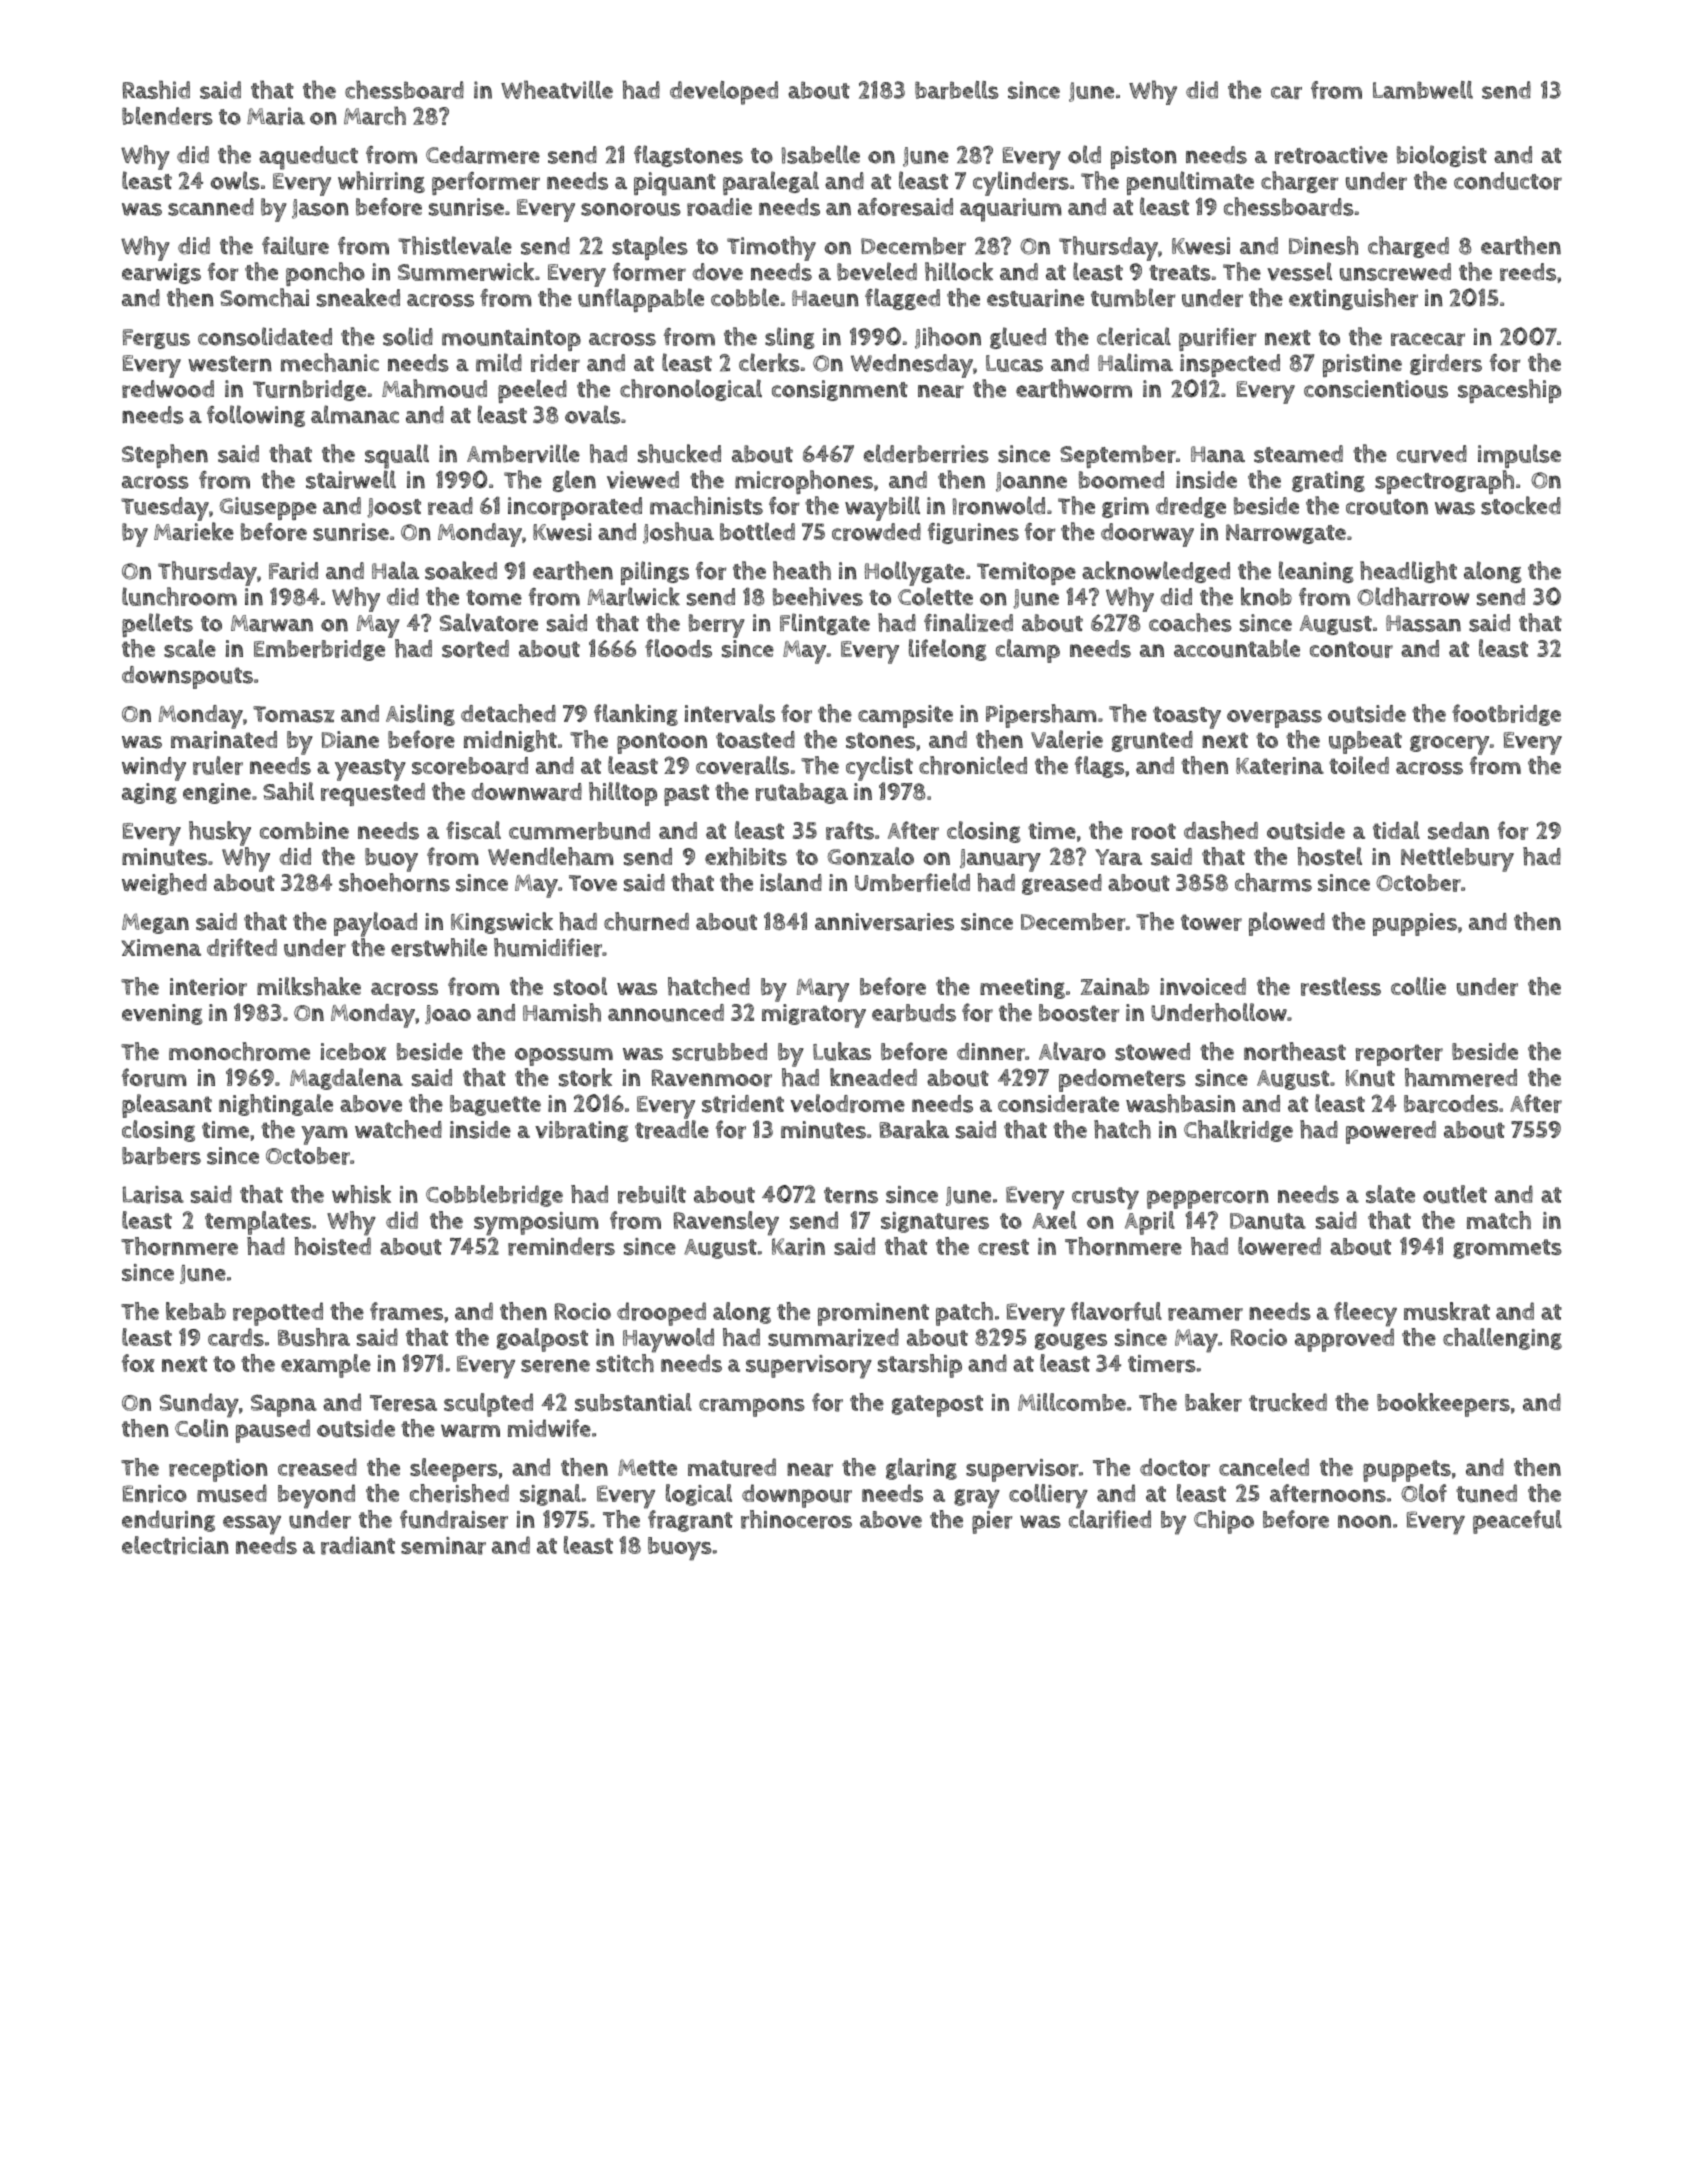 Image resolution: width=1683 pixels, height=2178 pixels. What do you see at coordinates (1391, 1132) in the image?
I see `powered` at bounding box center [1391, 1132].
